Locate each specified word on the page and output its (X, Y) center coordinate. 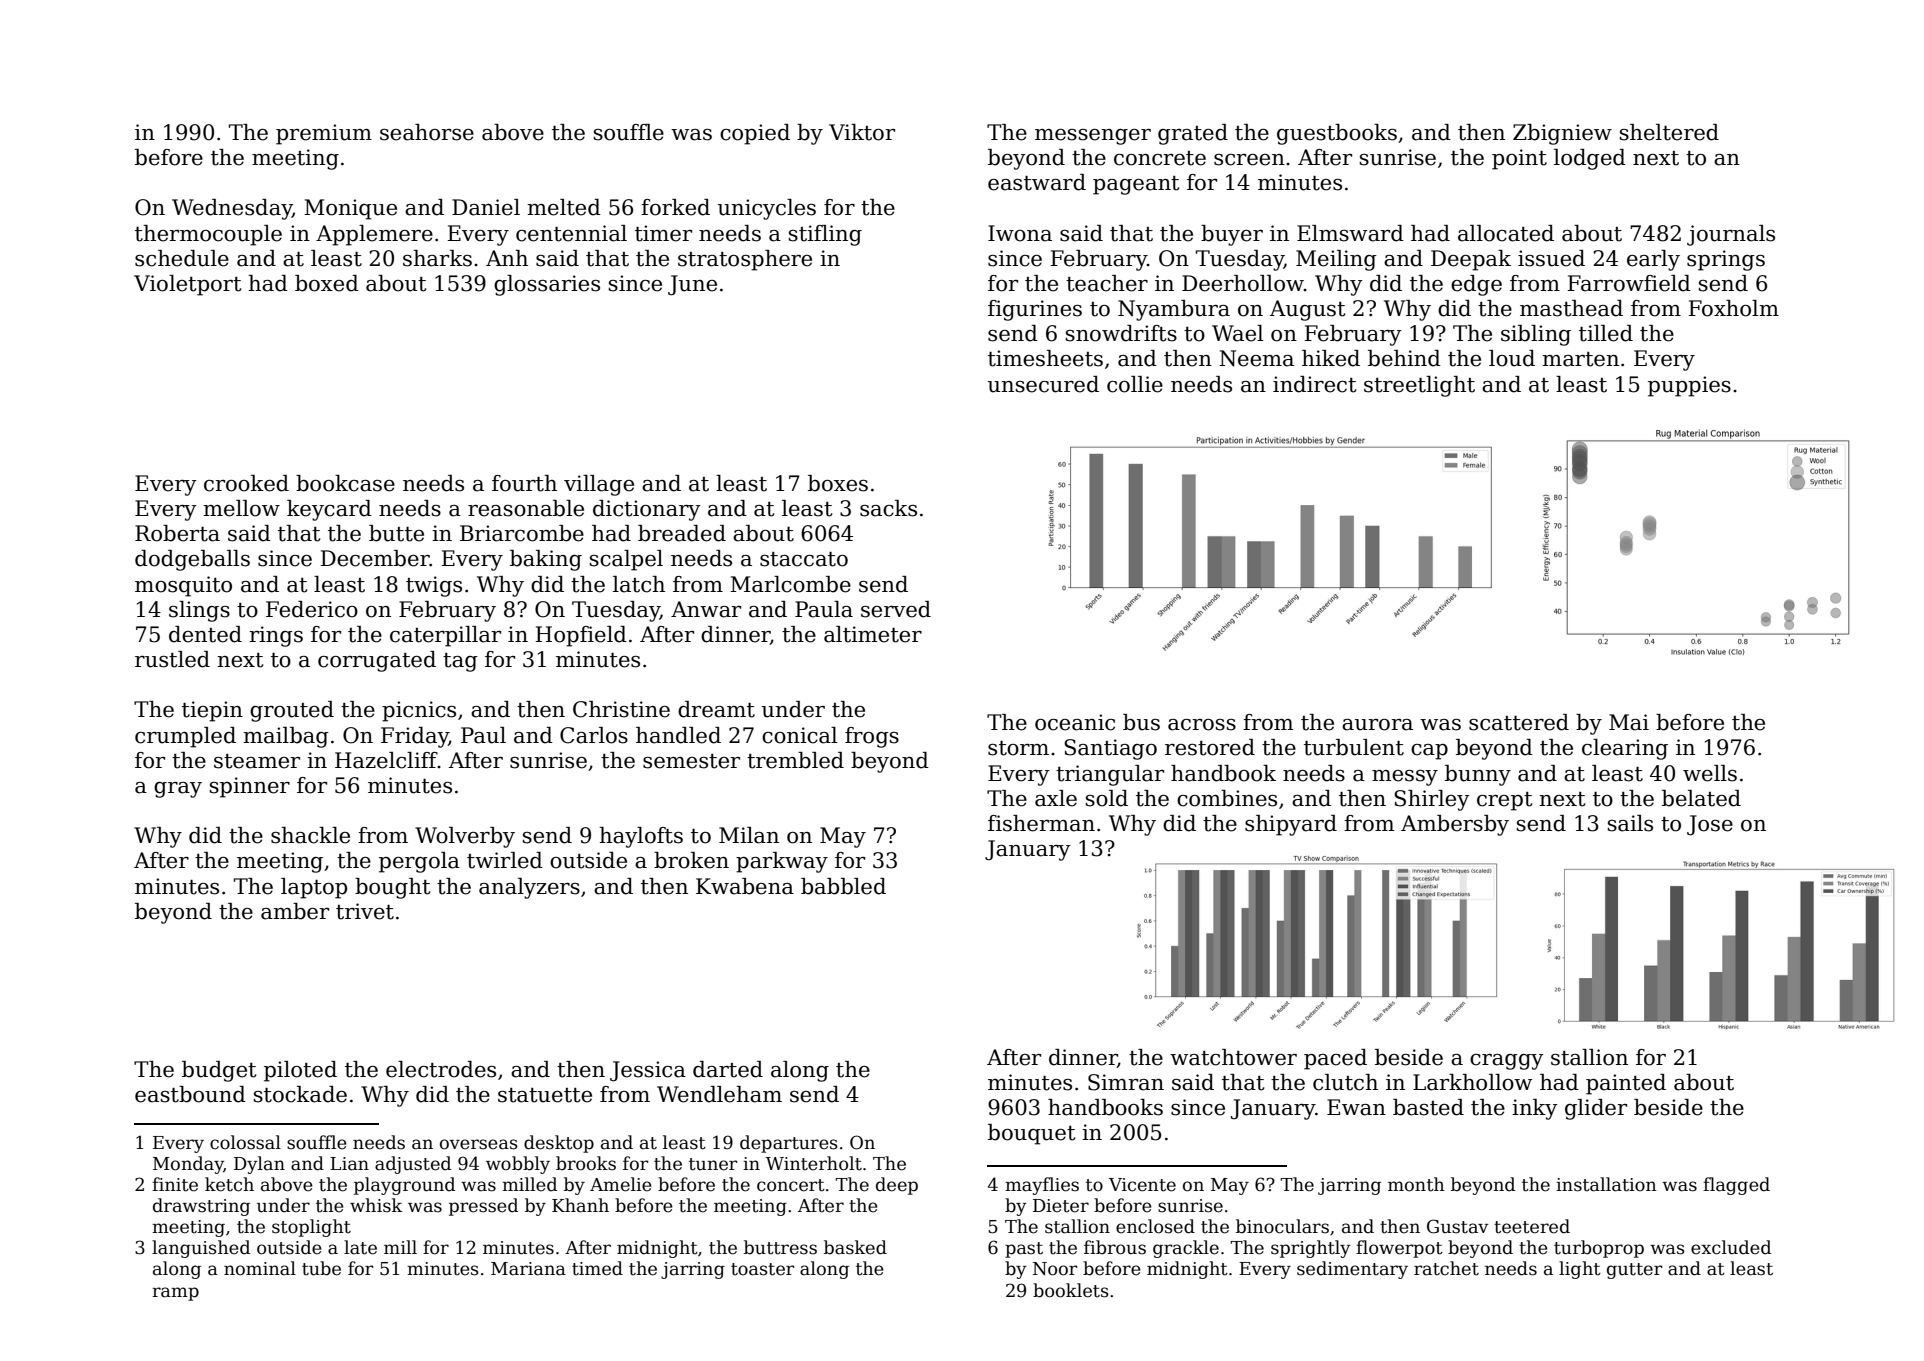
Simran (1126, 1082)
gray (178, 790)
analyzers (529, 888)
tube (321, 1268)
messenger (1093, 137)
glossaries (547, 285)
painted (1626, 1084)
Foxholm (1734, 308)
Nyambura (1174, 310)
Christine (621, 709)
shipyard (1291, 825)
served (896, 609)
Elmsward (1350, 233)
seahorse (427, 132)
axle (1056, 798)
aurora (1377, 725)
